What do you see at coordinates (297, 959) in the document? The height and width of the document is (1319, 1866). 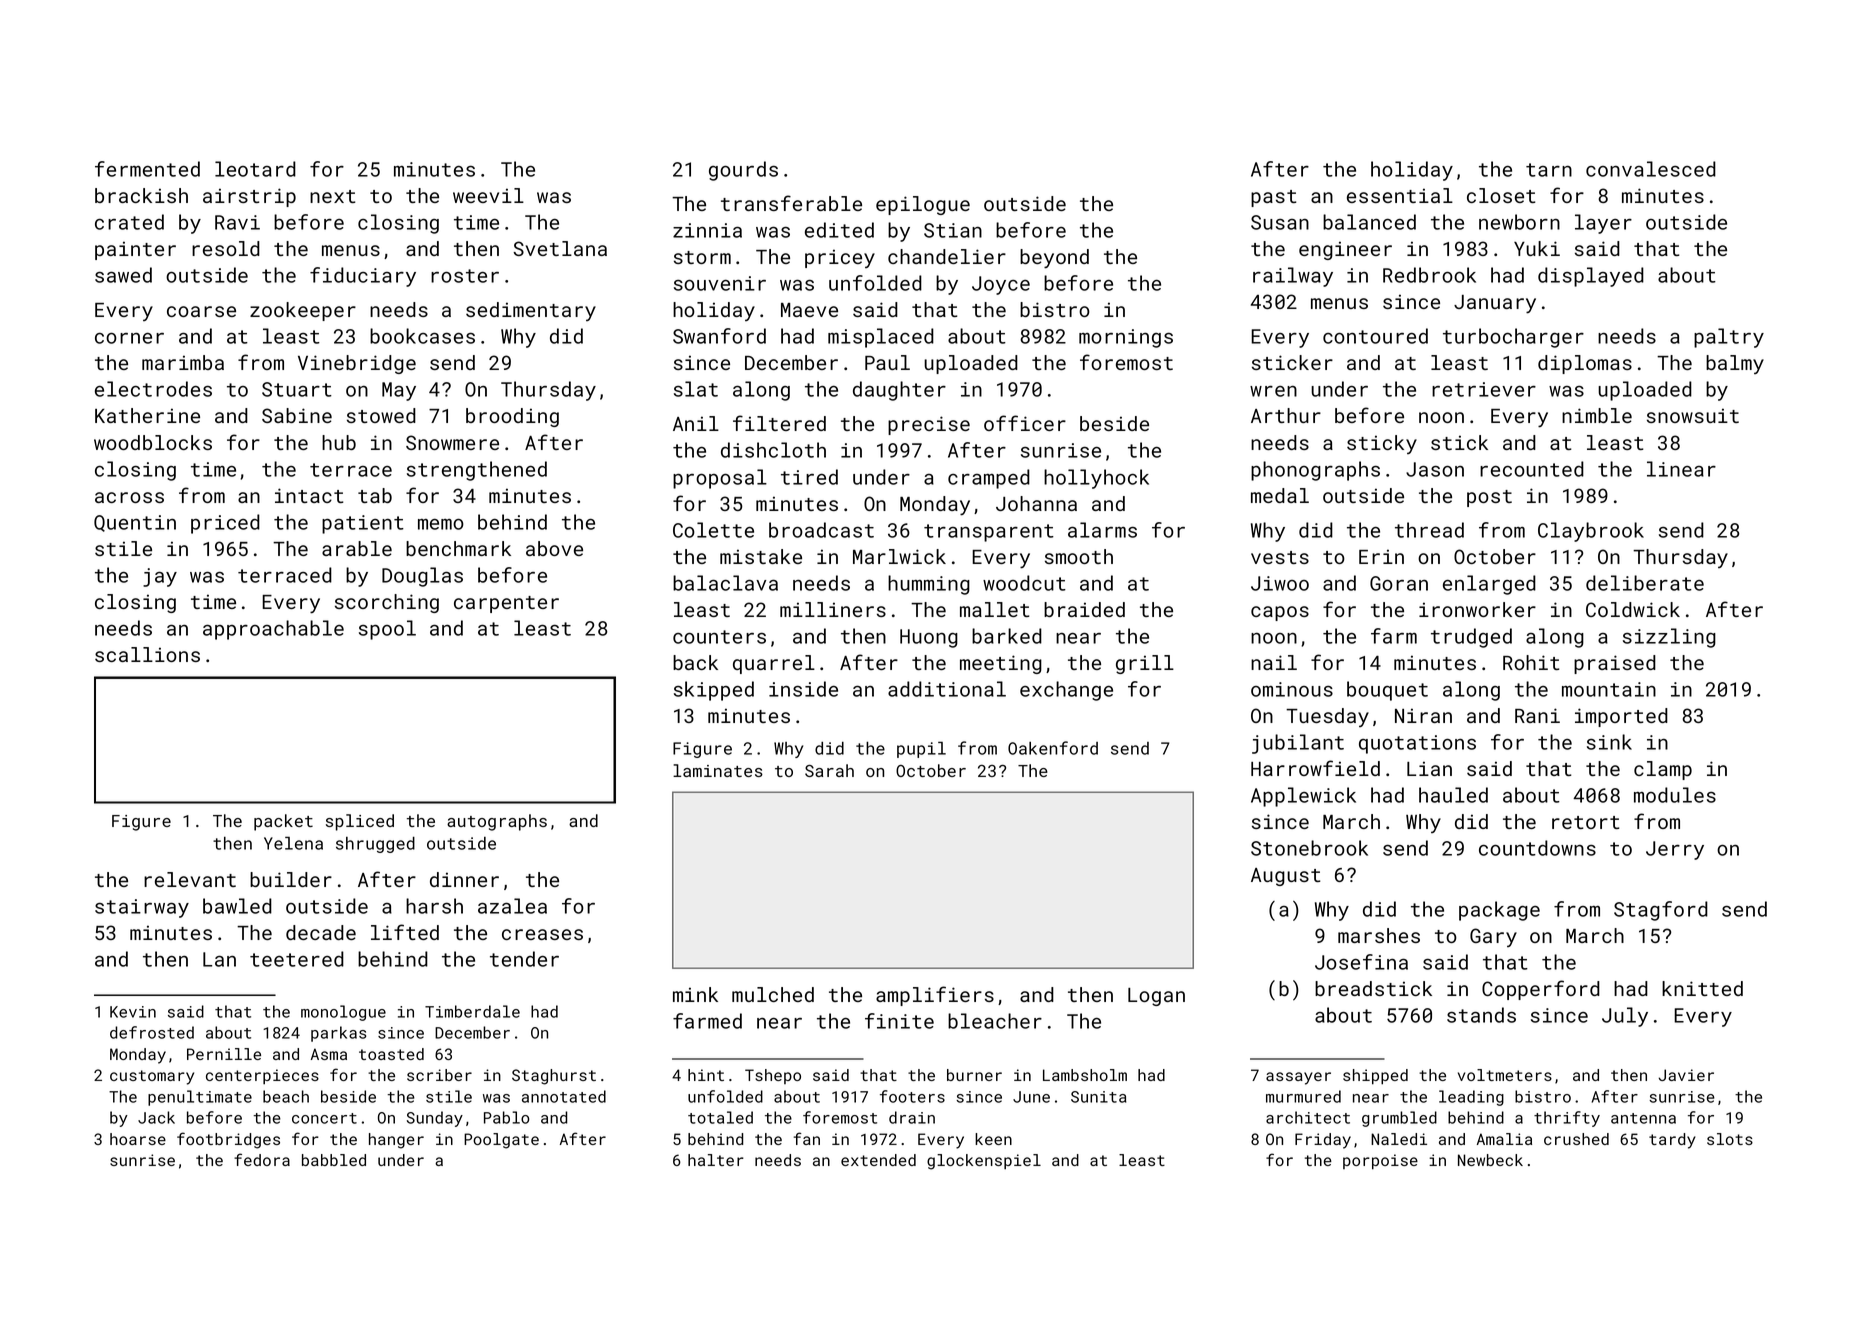 I see `teetered` at bounding box center [297, 959].
